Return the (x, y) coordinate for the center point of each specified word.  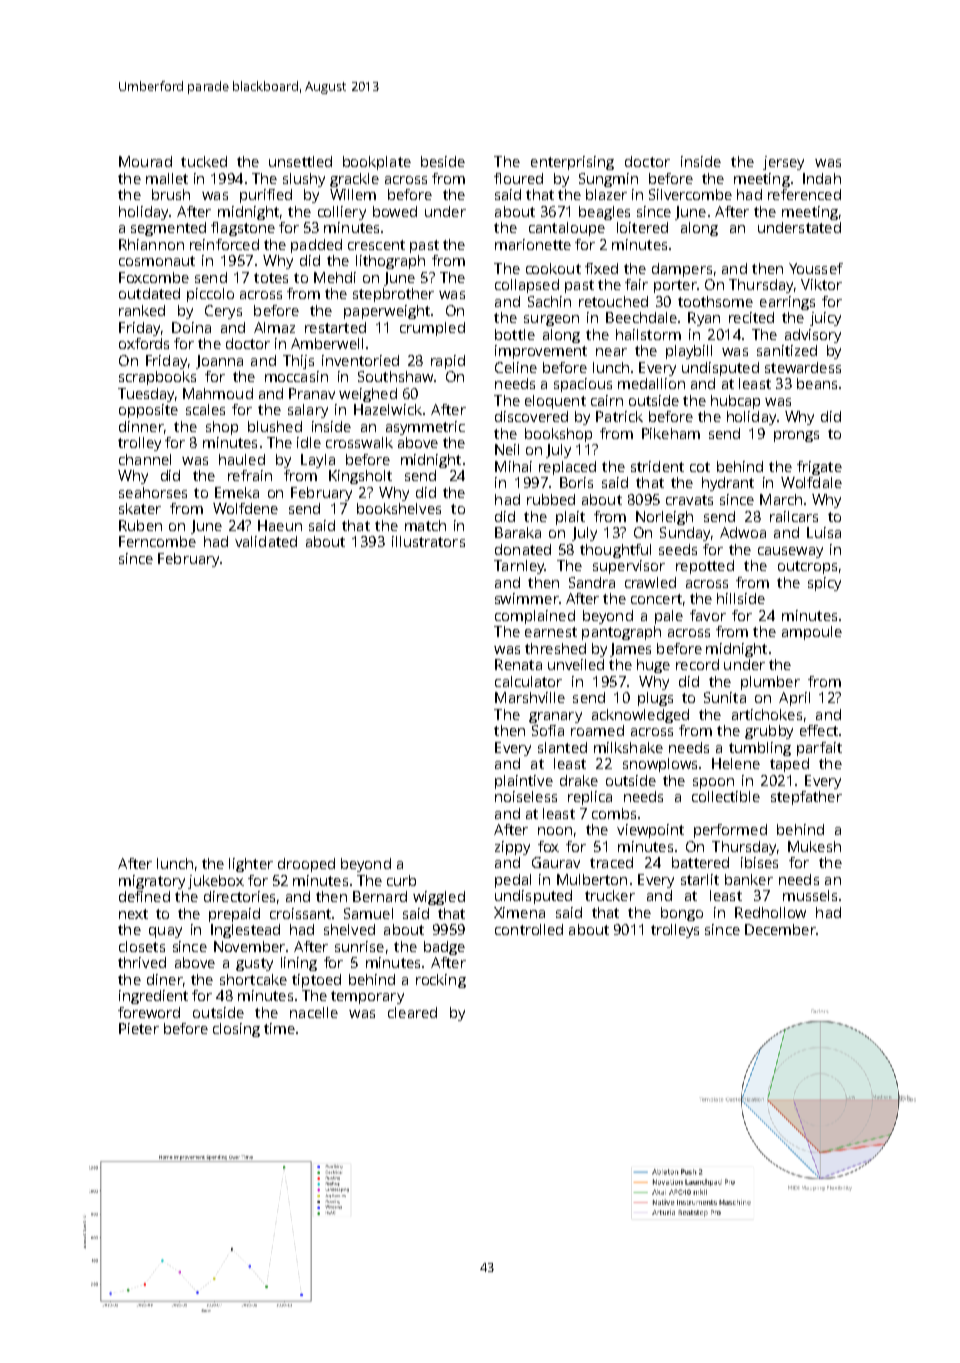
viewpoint (650, 831)
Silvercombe (690, 194)
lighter (251, 865)
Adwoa (743, 532)
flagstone (243, 229)
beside (443, 161)
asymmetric (425, 428)
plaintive (524, 782)
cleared (412, 1012)
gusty (254, 964)
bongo (682, 914)
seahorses (153, 492)
